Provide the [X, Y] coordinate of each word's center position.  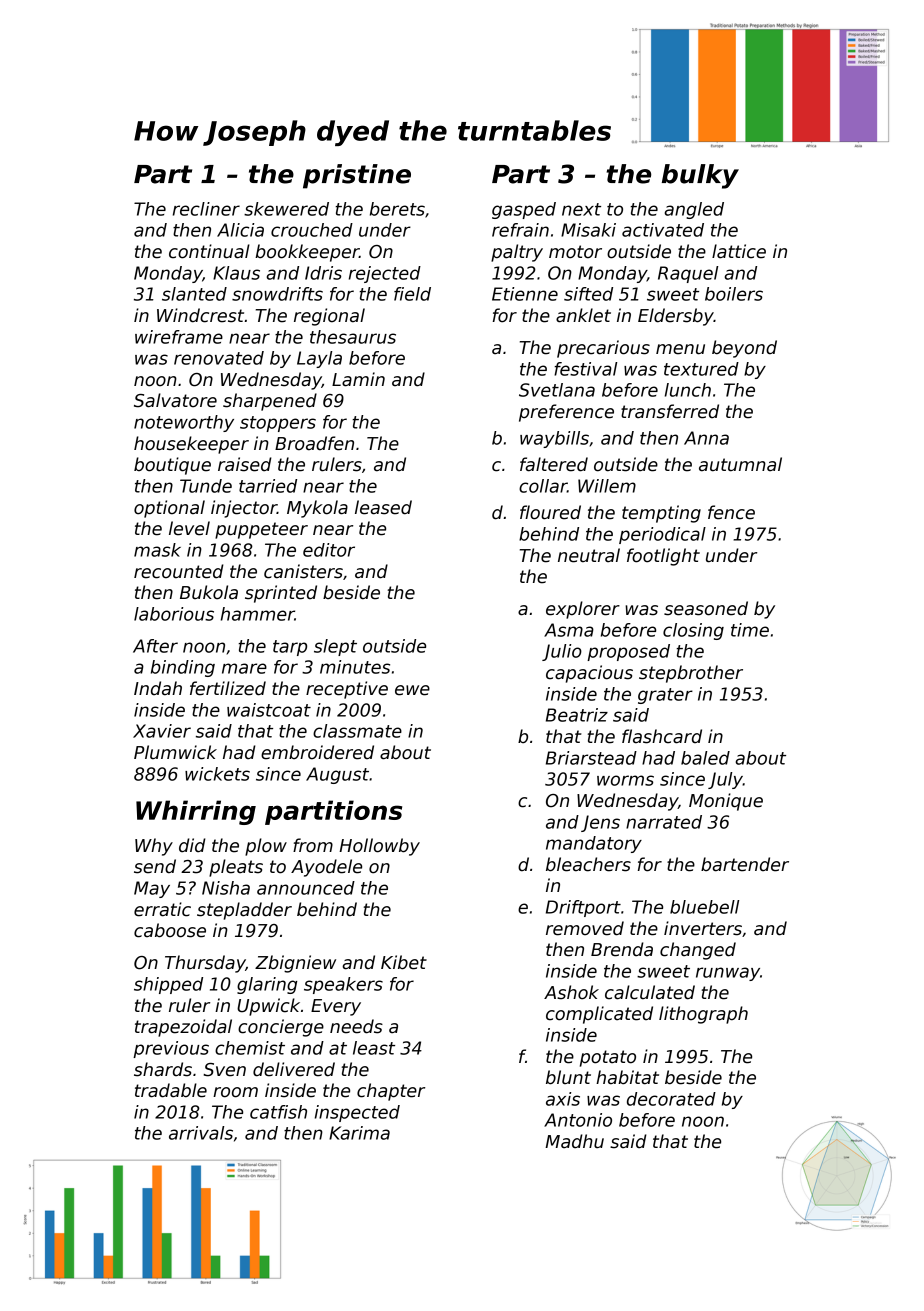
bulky [700, 176]
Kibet [404, 962]
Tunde [206, 486]
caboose [170, 930]
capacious [589, 674]
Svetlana [557, 390]
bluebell [704, 907]
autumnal [740, 464]
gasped [524, 210]
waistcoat [269, 710]
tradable [171, 1090]
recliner [206, 209]
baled [705, 758]
